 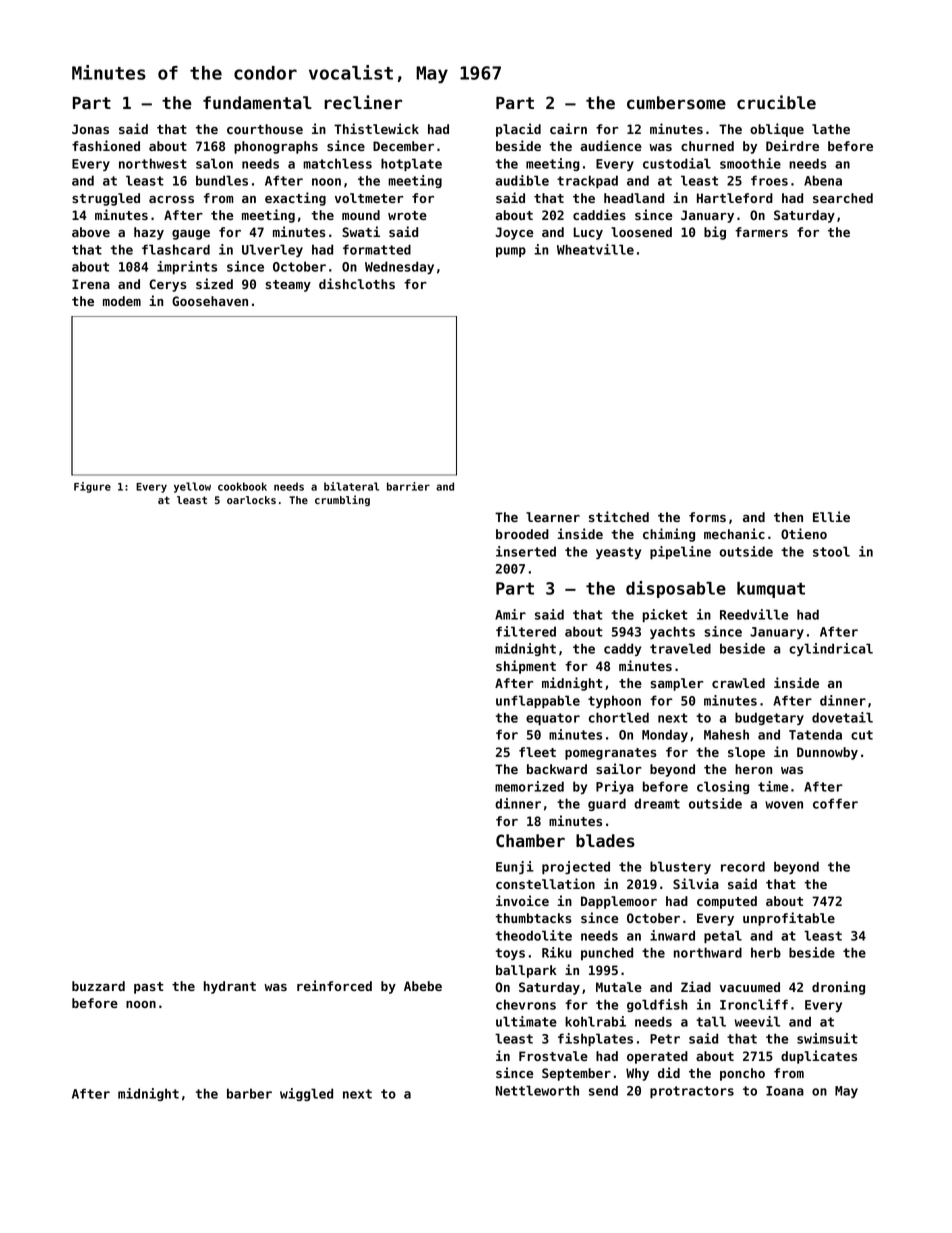 I want to click on memorized, so click(x=529, y=786).
